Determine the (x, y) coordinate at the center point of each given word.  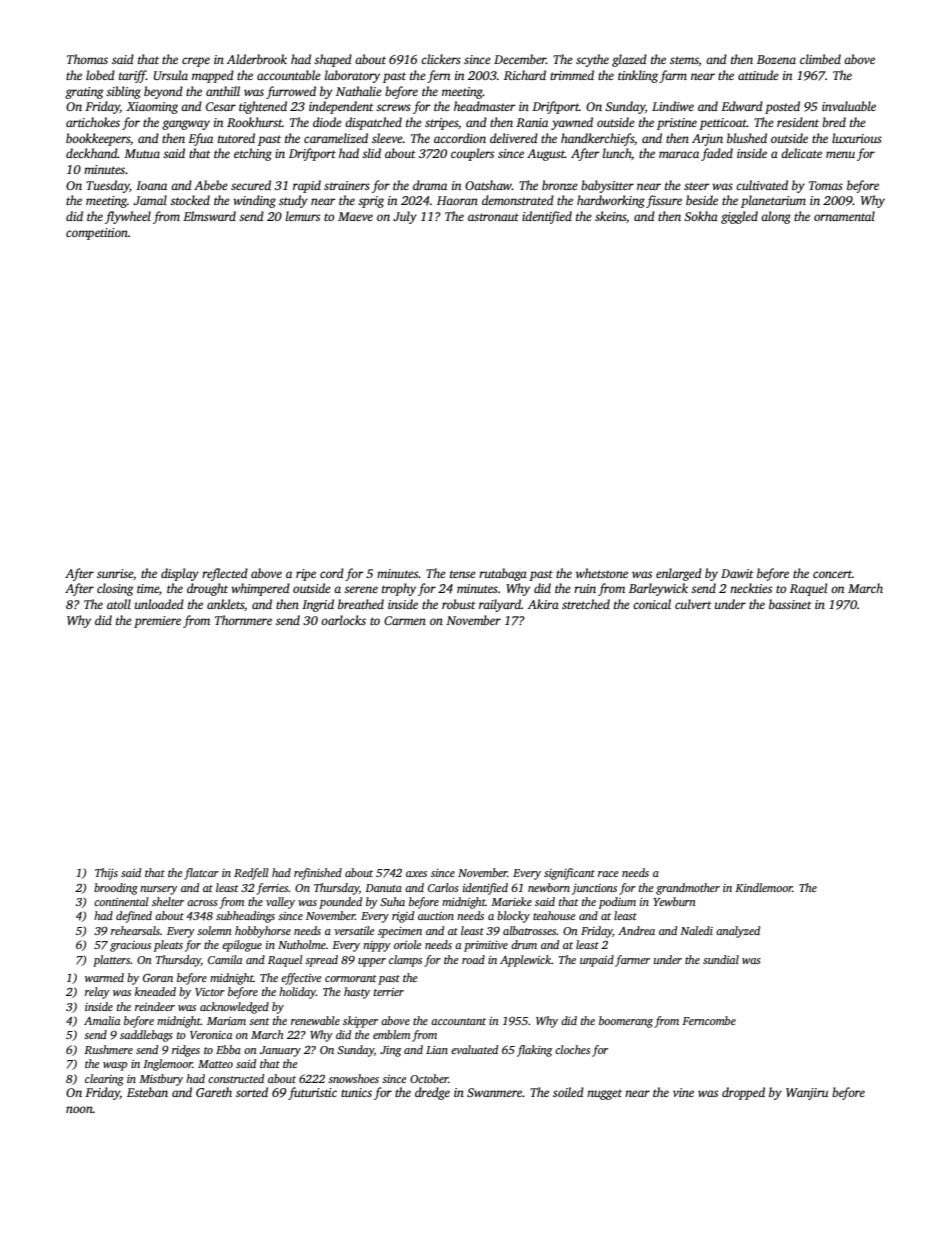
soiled (568, 1092)
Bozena (776, 59)
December (520, 59)
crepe (196, 62)
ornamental (844, 216)
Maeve (355, 216)
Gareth (214, 1092)
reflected (225, 574)
